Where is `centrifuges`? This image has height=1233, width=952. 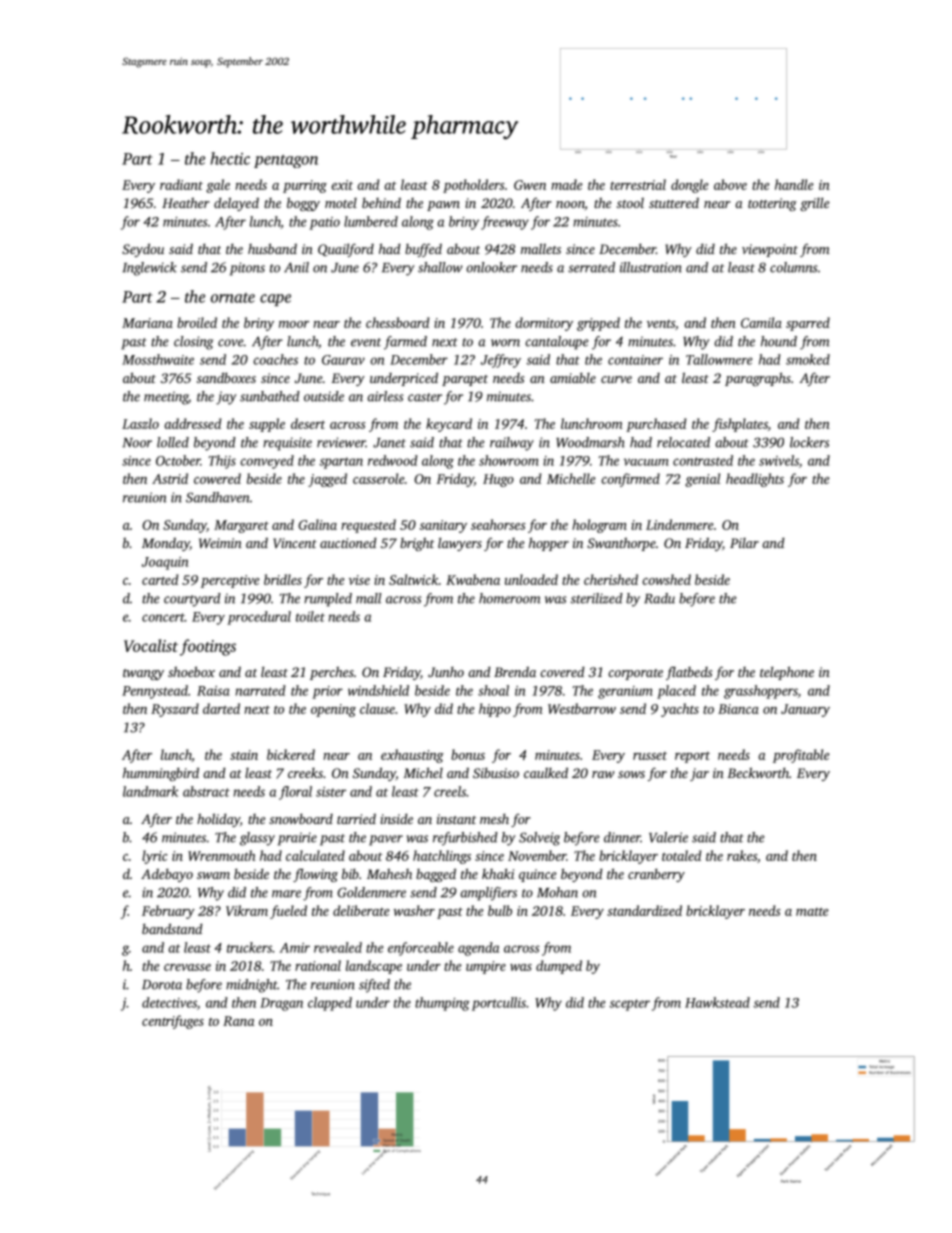
centrifuges is located at coordinates (173, 1022).
